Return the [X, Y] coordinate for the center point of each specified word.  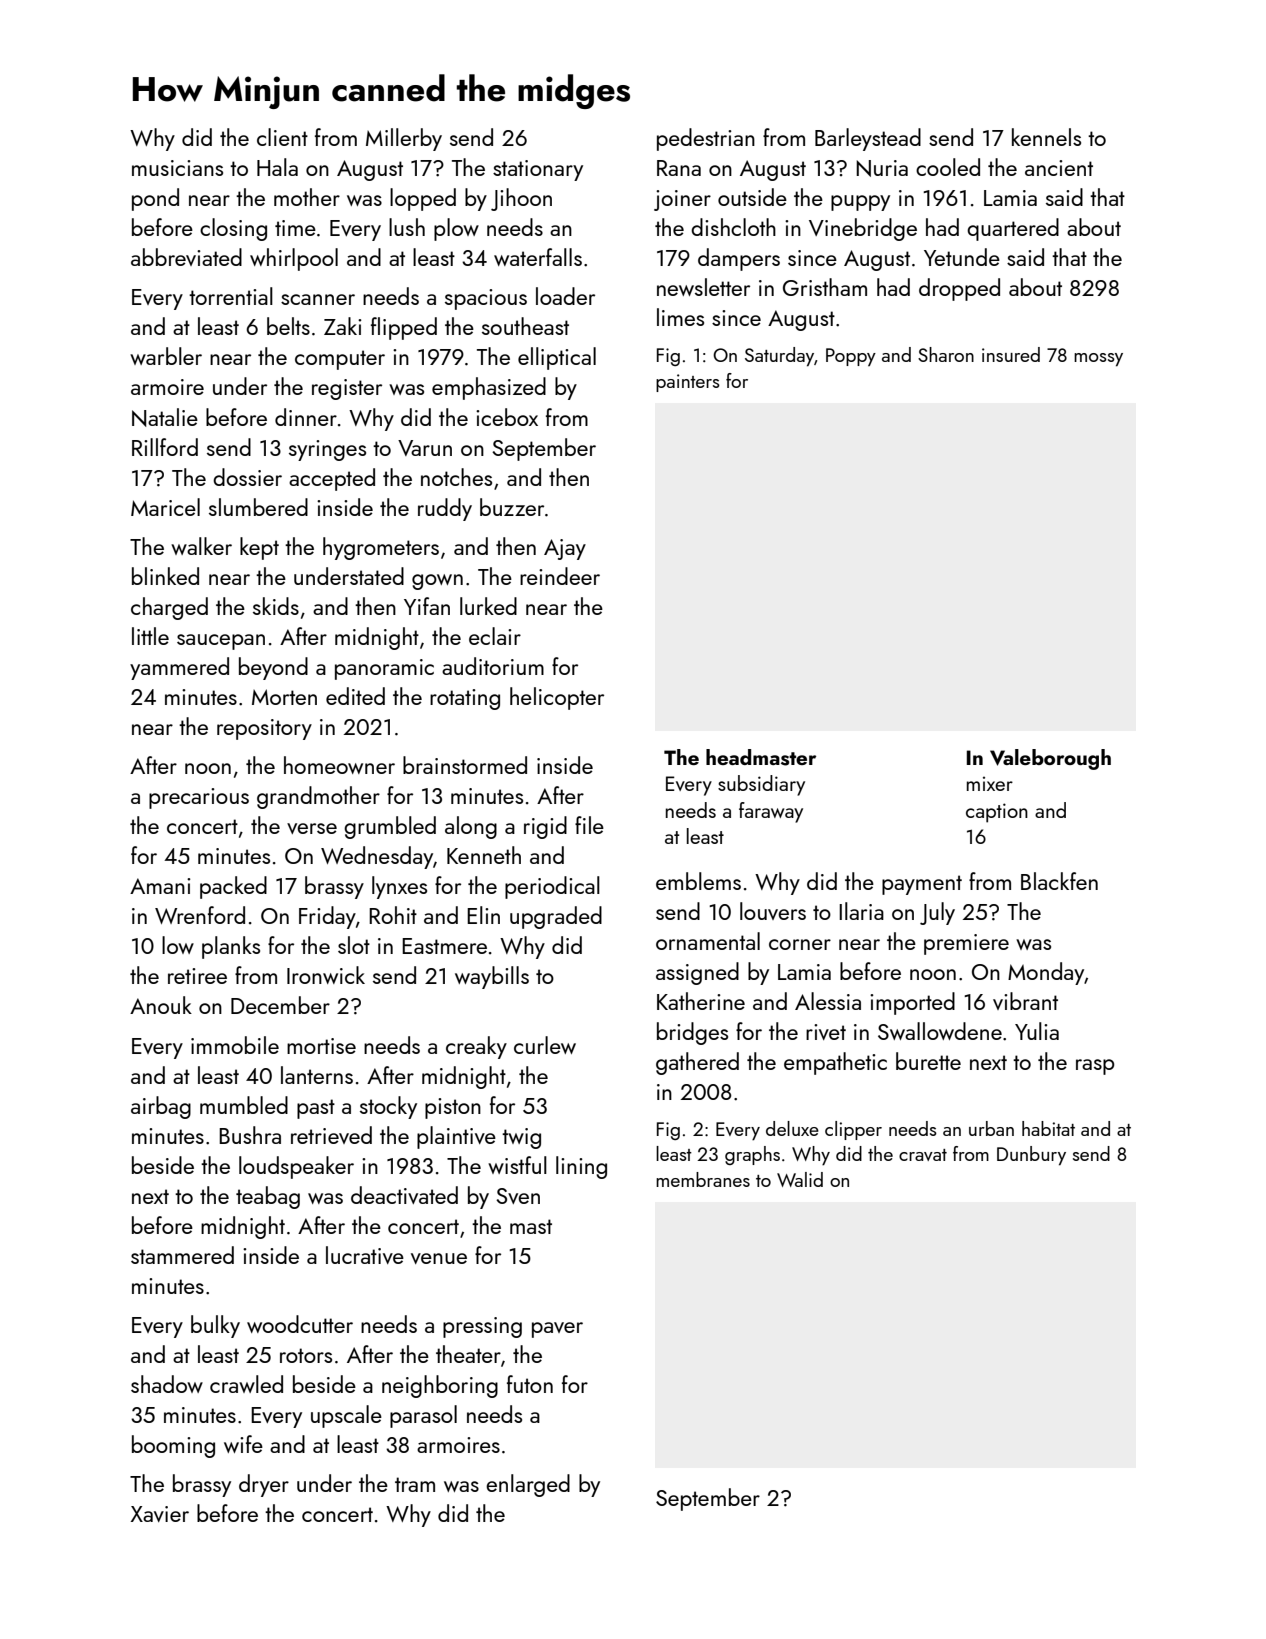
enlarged [528, 1485]
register [347, 389]
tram [415, 1484]
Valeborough [1050, 759]
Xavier [160, 1514]
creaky [476, 1047]
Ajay [565, 549]
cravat [923, 1155]
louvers [773, 911]
